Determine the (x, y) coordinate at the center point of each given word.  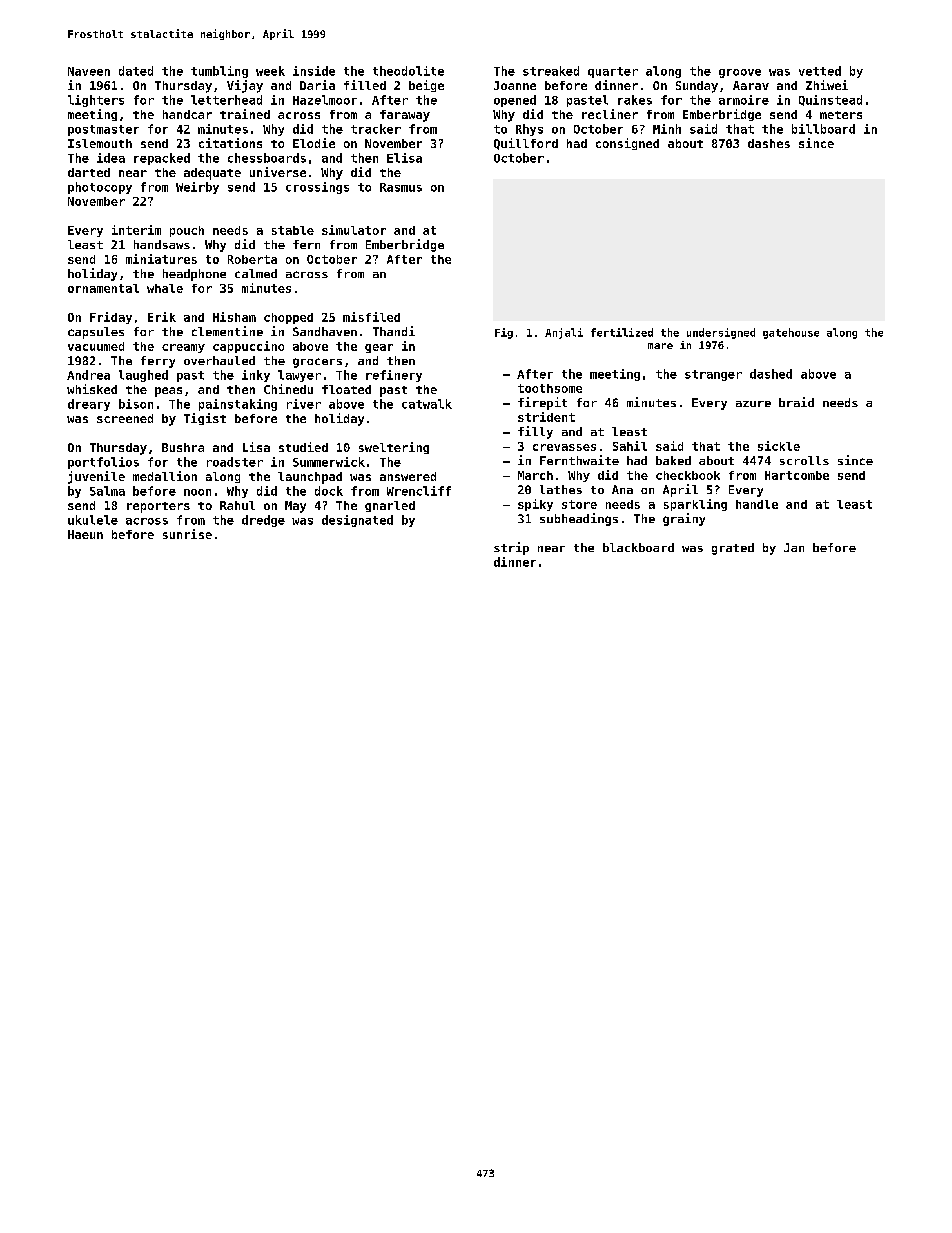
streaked (551, 71)
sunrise (187, 534)
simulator (354, 230)
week (270, 71)
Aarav (751, 85)
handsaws (162, 244)
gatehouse (791, 333)
